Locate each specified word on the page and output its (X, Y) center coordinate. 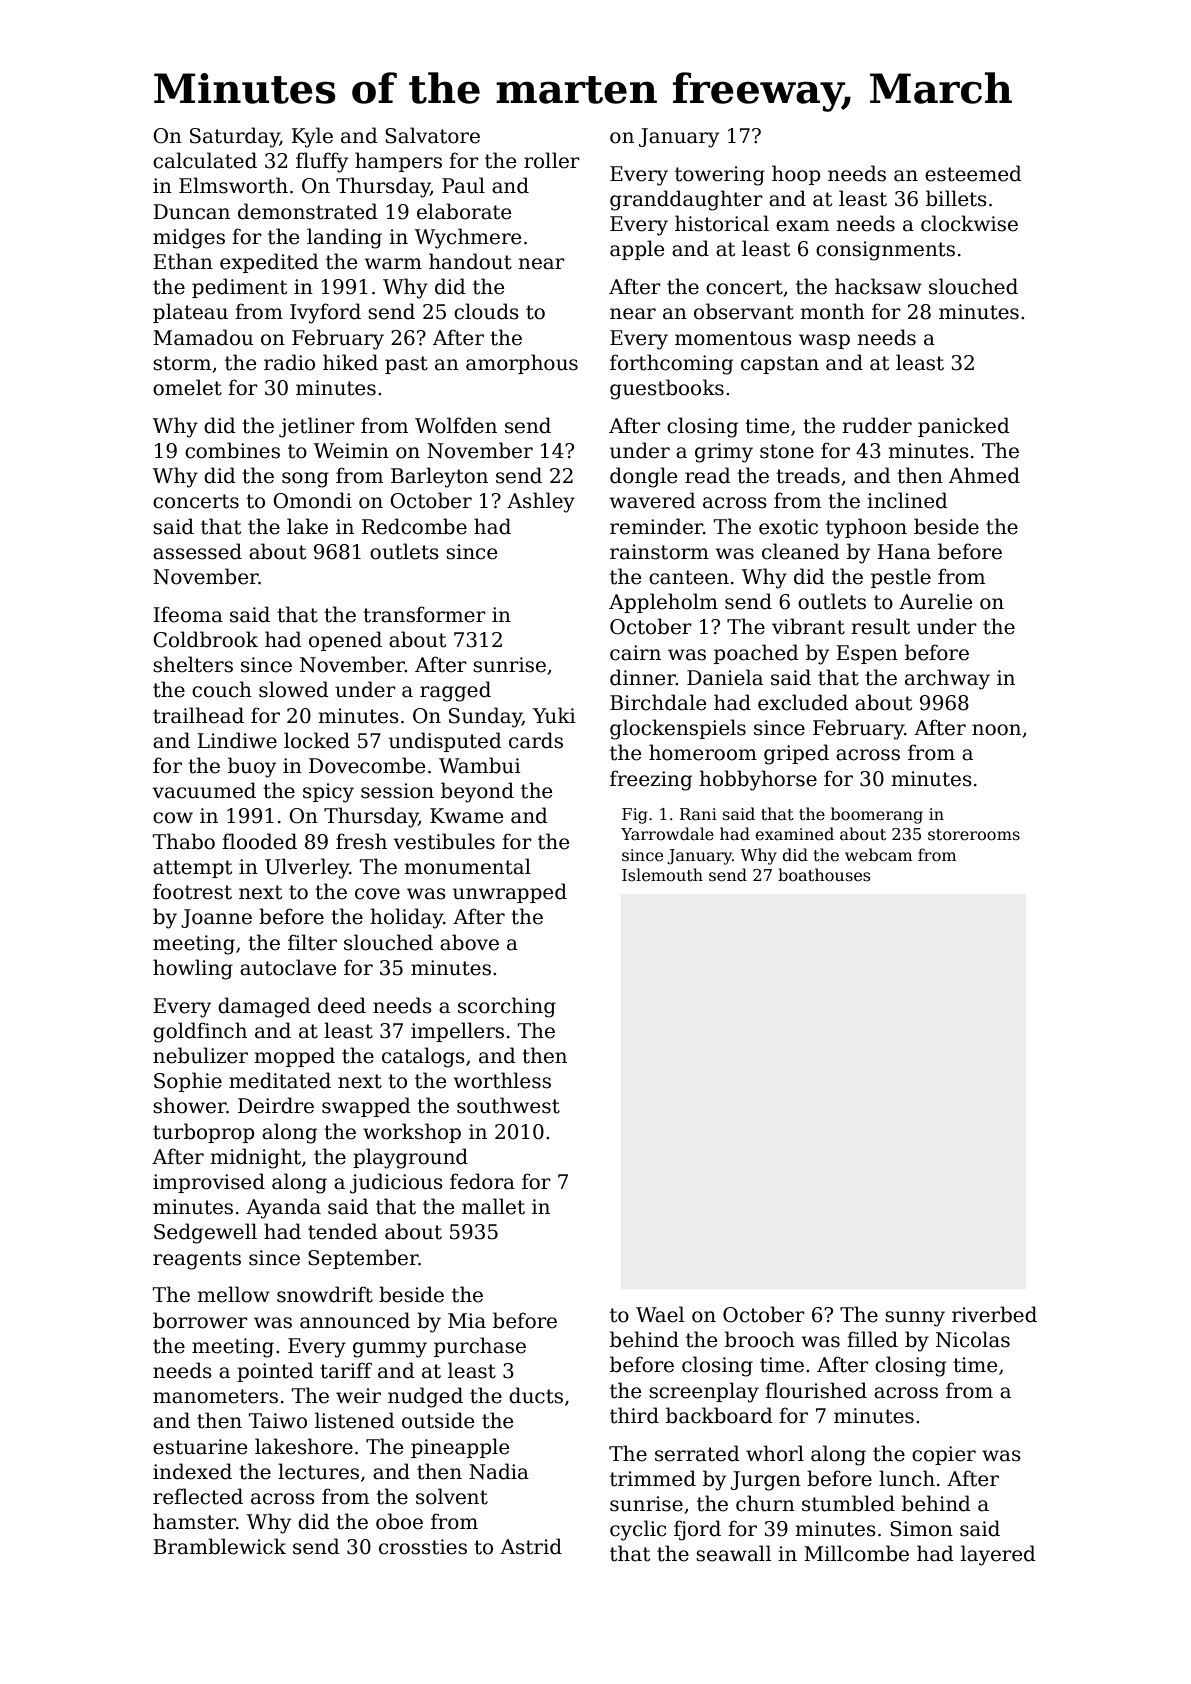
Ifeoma (188, 614)
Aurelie (935, 601)
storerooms (974, 835)
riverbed (994, 1314)
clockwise (969, 223)
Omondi (312, 500)
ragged (455, 691)
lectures (318, 1471)
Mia (467, 1321)
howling (193, 969)
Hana (904, 552)
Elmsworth (233, 185)
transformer (424, 614)
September (363, 1259)
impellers (457, 1032)
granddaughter (686, 200)
